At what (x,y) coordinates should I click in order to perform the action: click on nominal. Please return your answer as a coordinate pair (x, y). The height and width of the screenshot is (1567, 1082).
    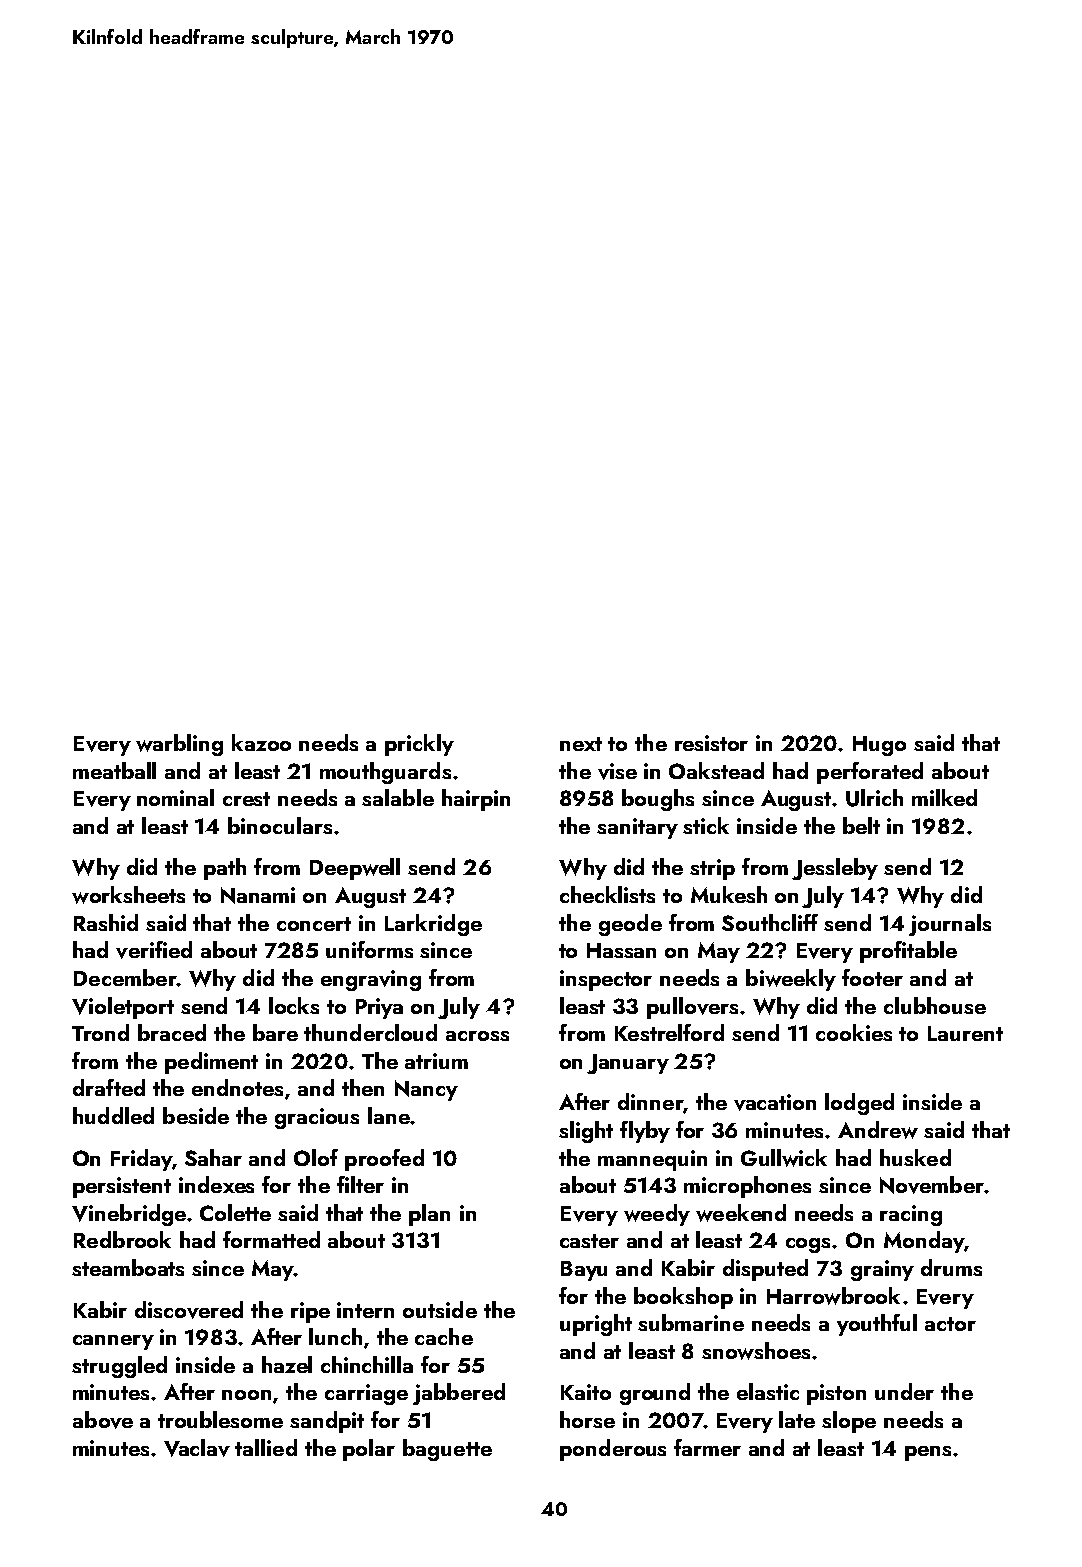
    Looking at the image, I should click on (175, 797).
